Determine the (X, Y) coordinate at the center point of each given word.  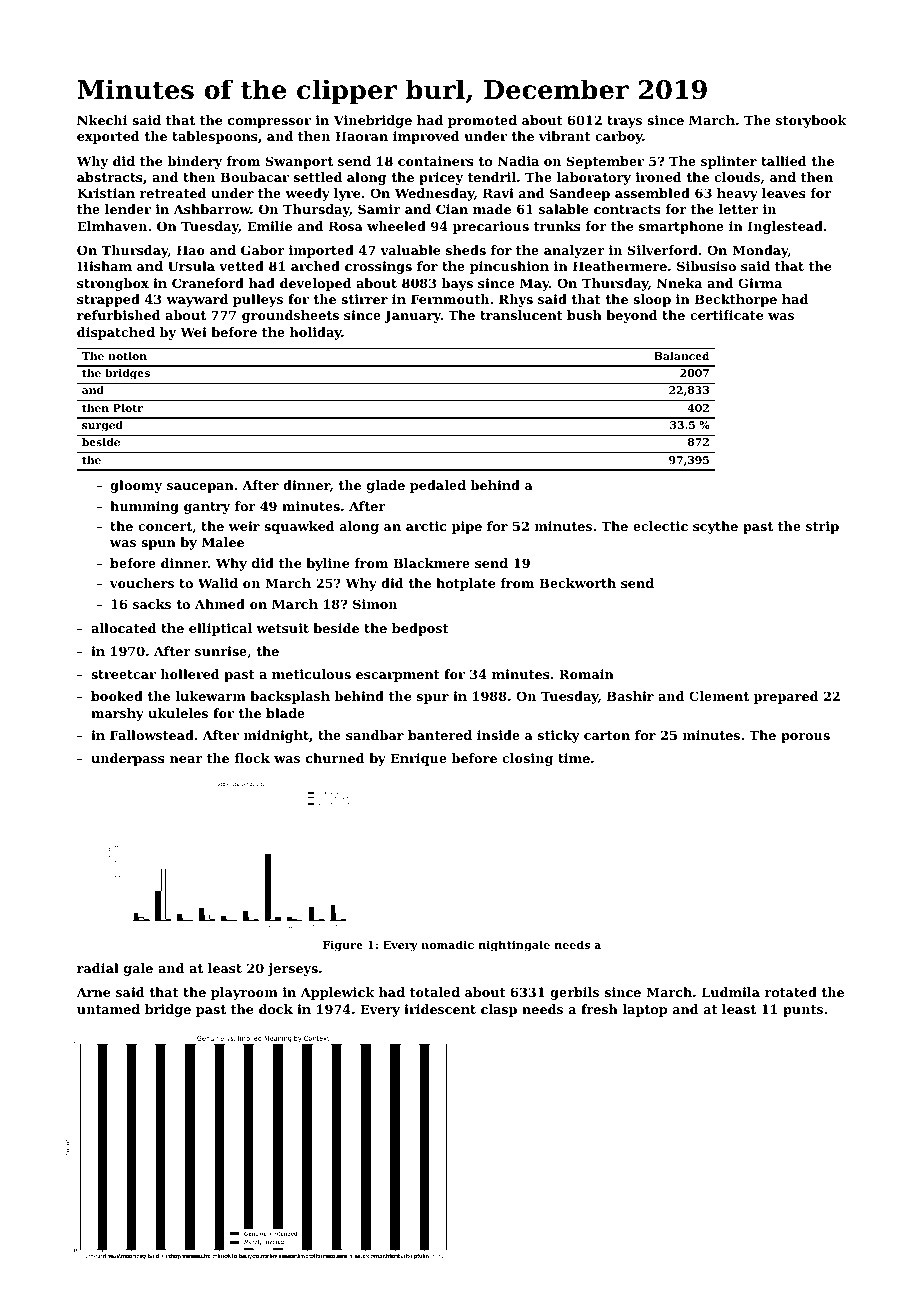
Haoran (361, 136)
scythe (715, 527)
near (186, 759)
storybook (811, 121)
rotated (791, 992)
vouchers (142, 583)
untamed (108, 1009)
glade (386, 486)
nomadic (447, 944)
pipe (467, 527)
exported (108, 137)
